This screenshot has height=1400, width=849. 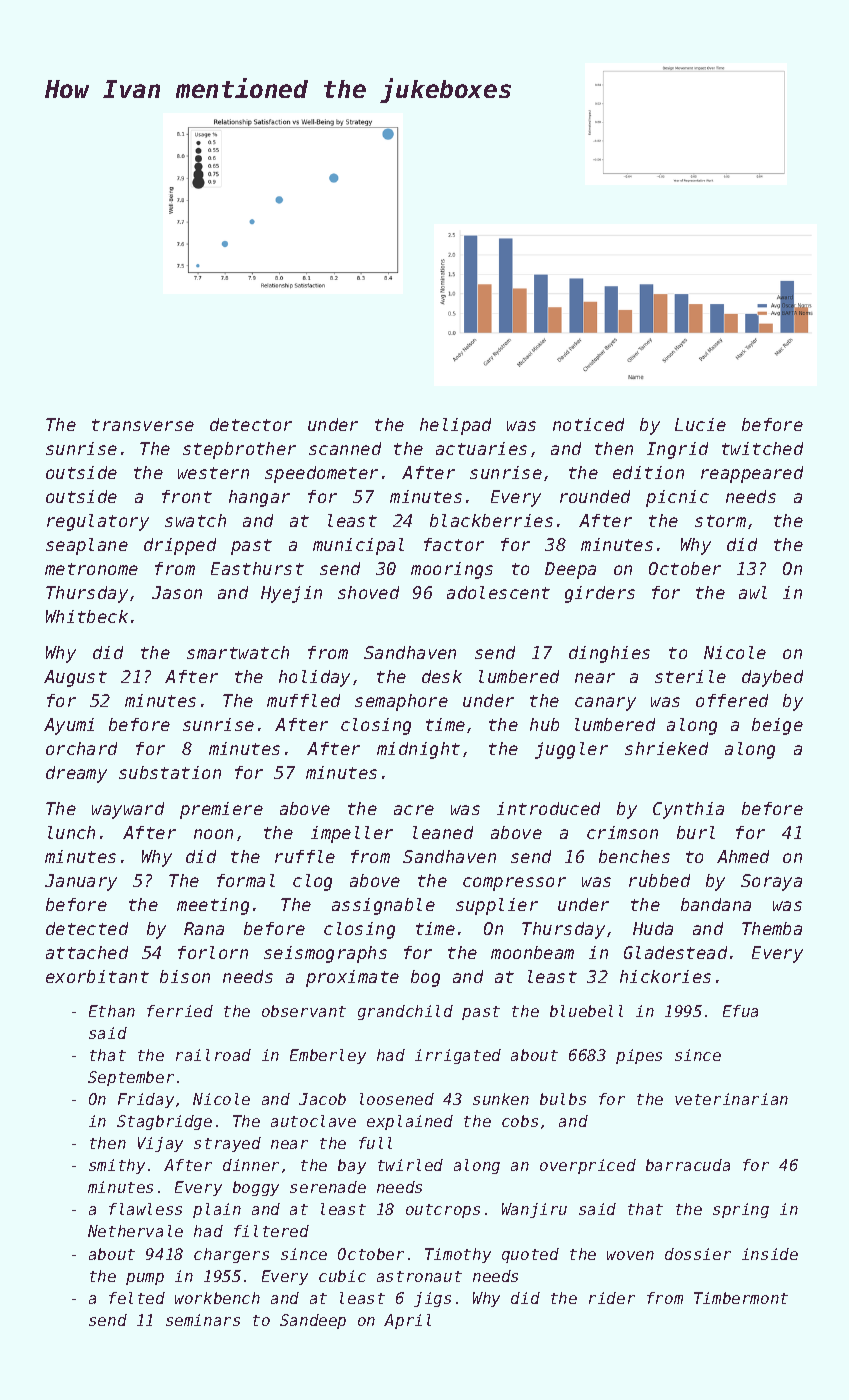 What do you see at coordinates (117, 1166) in the screenshot?
I see `smithy` at bounding box center [117, 1166].
